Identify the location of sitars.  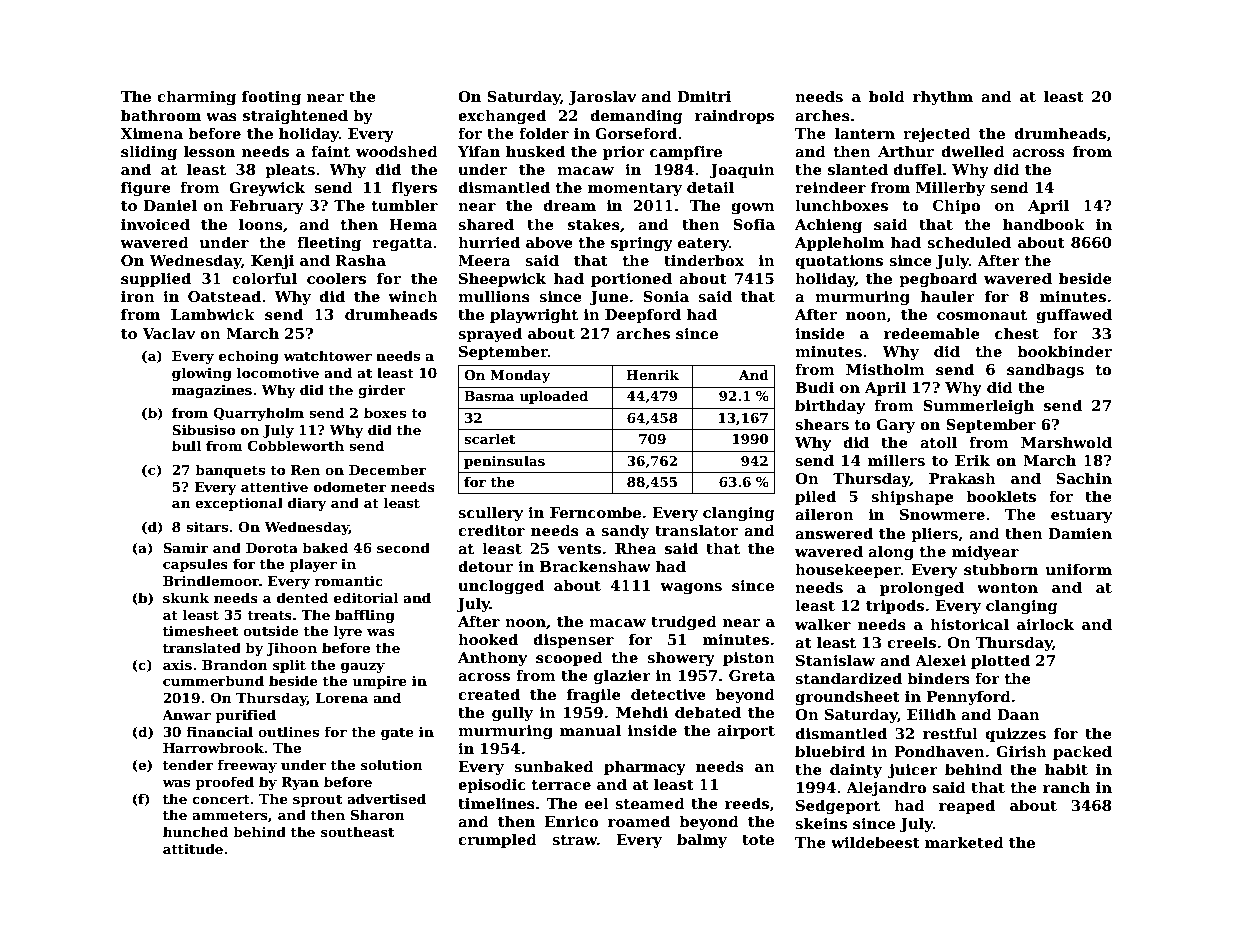
(207, 527).
